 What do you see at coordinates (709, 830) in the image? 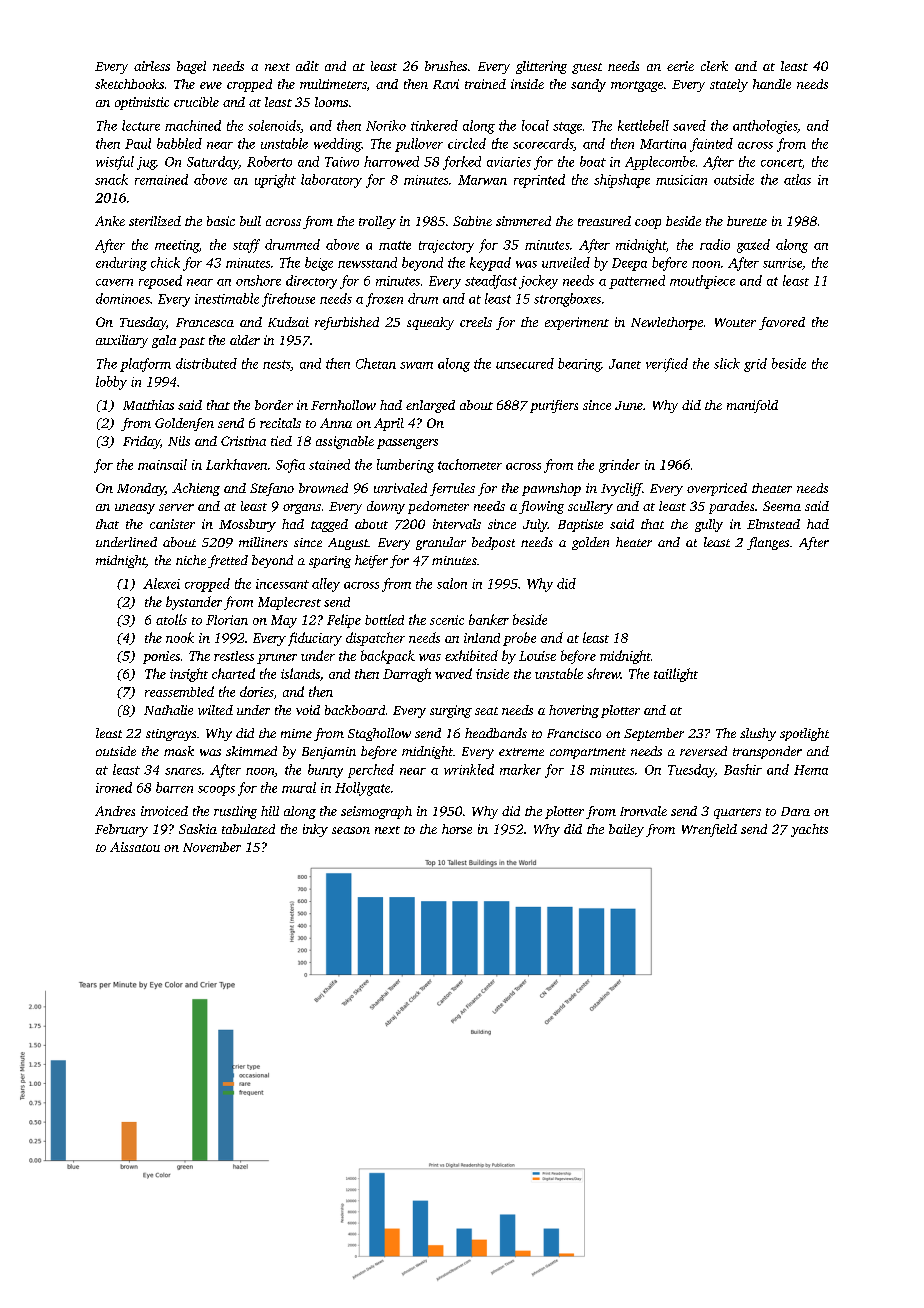
I see `Wrenfield` at bounding box center [709, 830].
